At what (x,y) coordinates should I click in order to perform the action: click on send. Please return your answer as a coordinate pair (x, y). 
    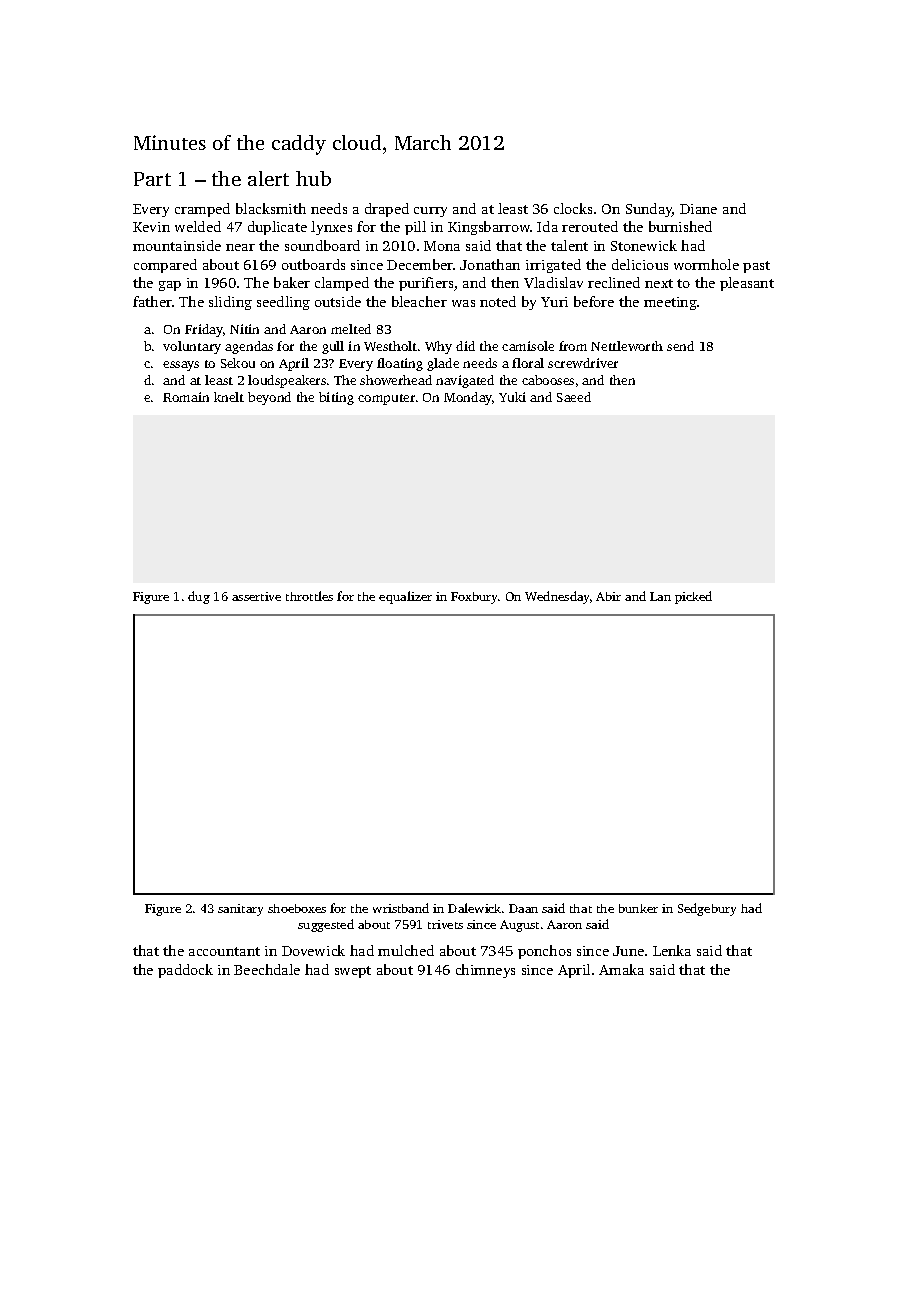
    Looking at the image, I should click on (680, 346).
